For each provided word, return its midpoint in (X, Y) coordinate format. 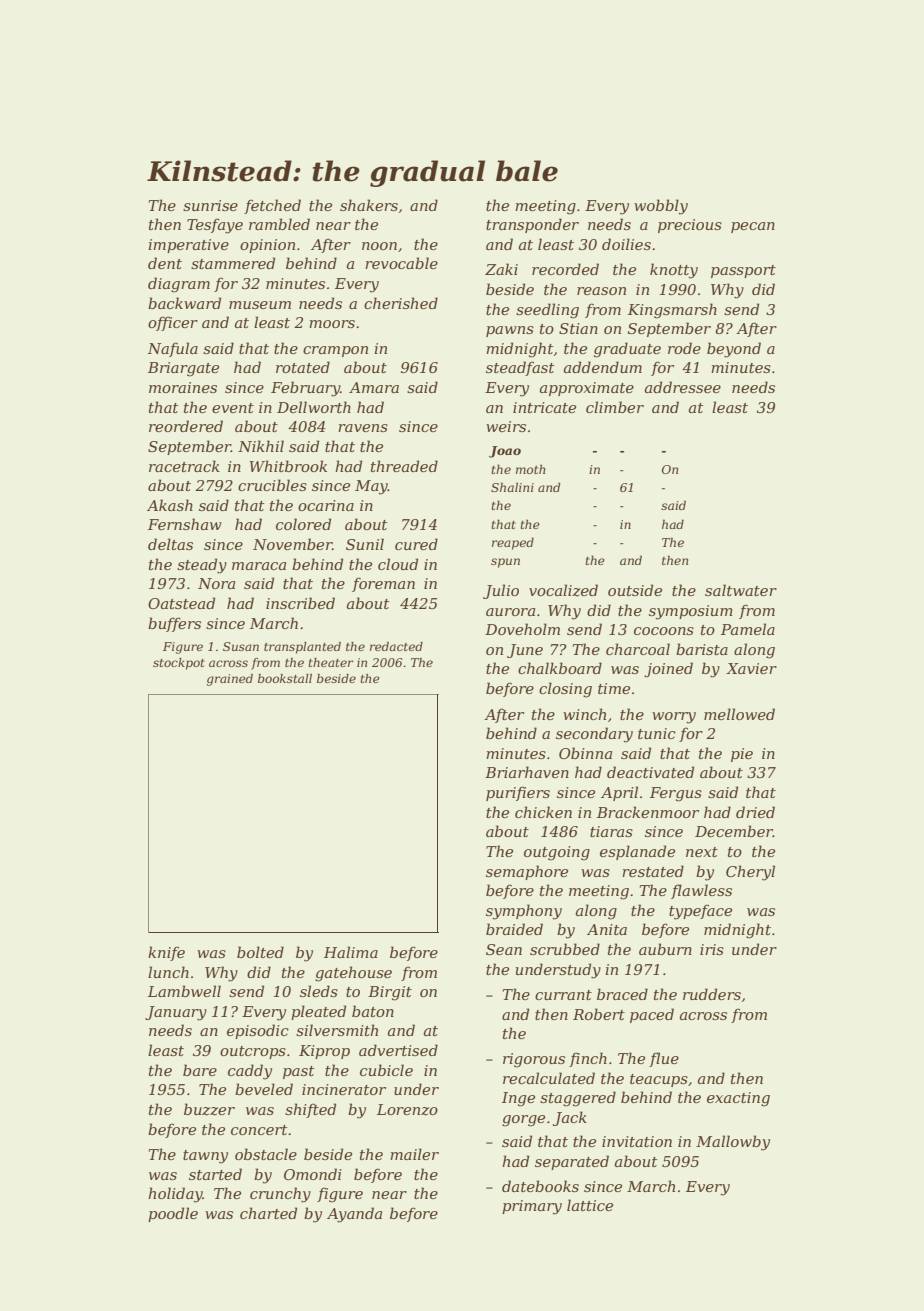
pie (742, 755)
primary (532, 1207)
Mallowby (733, 1143)
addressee (683, 387)
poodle (173, 1214)
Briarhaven (527, 772)
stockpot (179, 664)
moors (332, 324)
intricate (544, 407)
